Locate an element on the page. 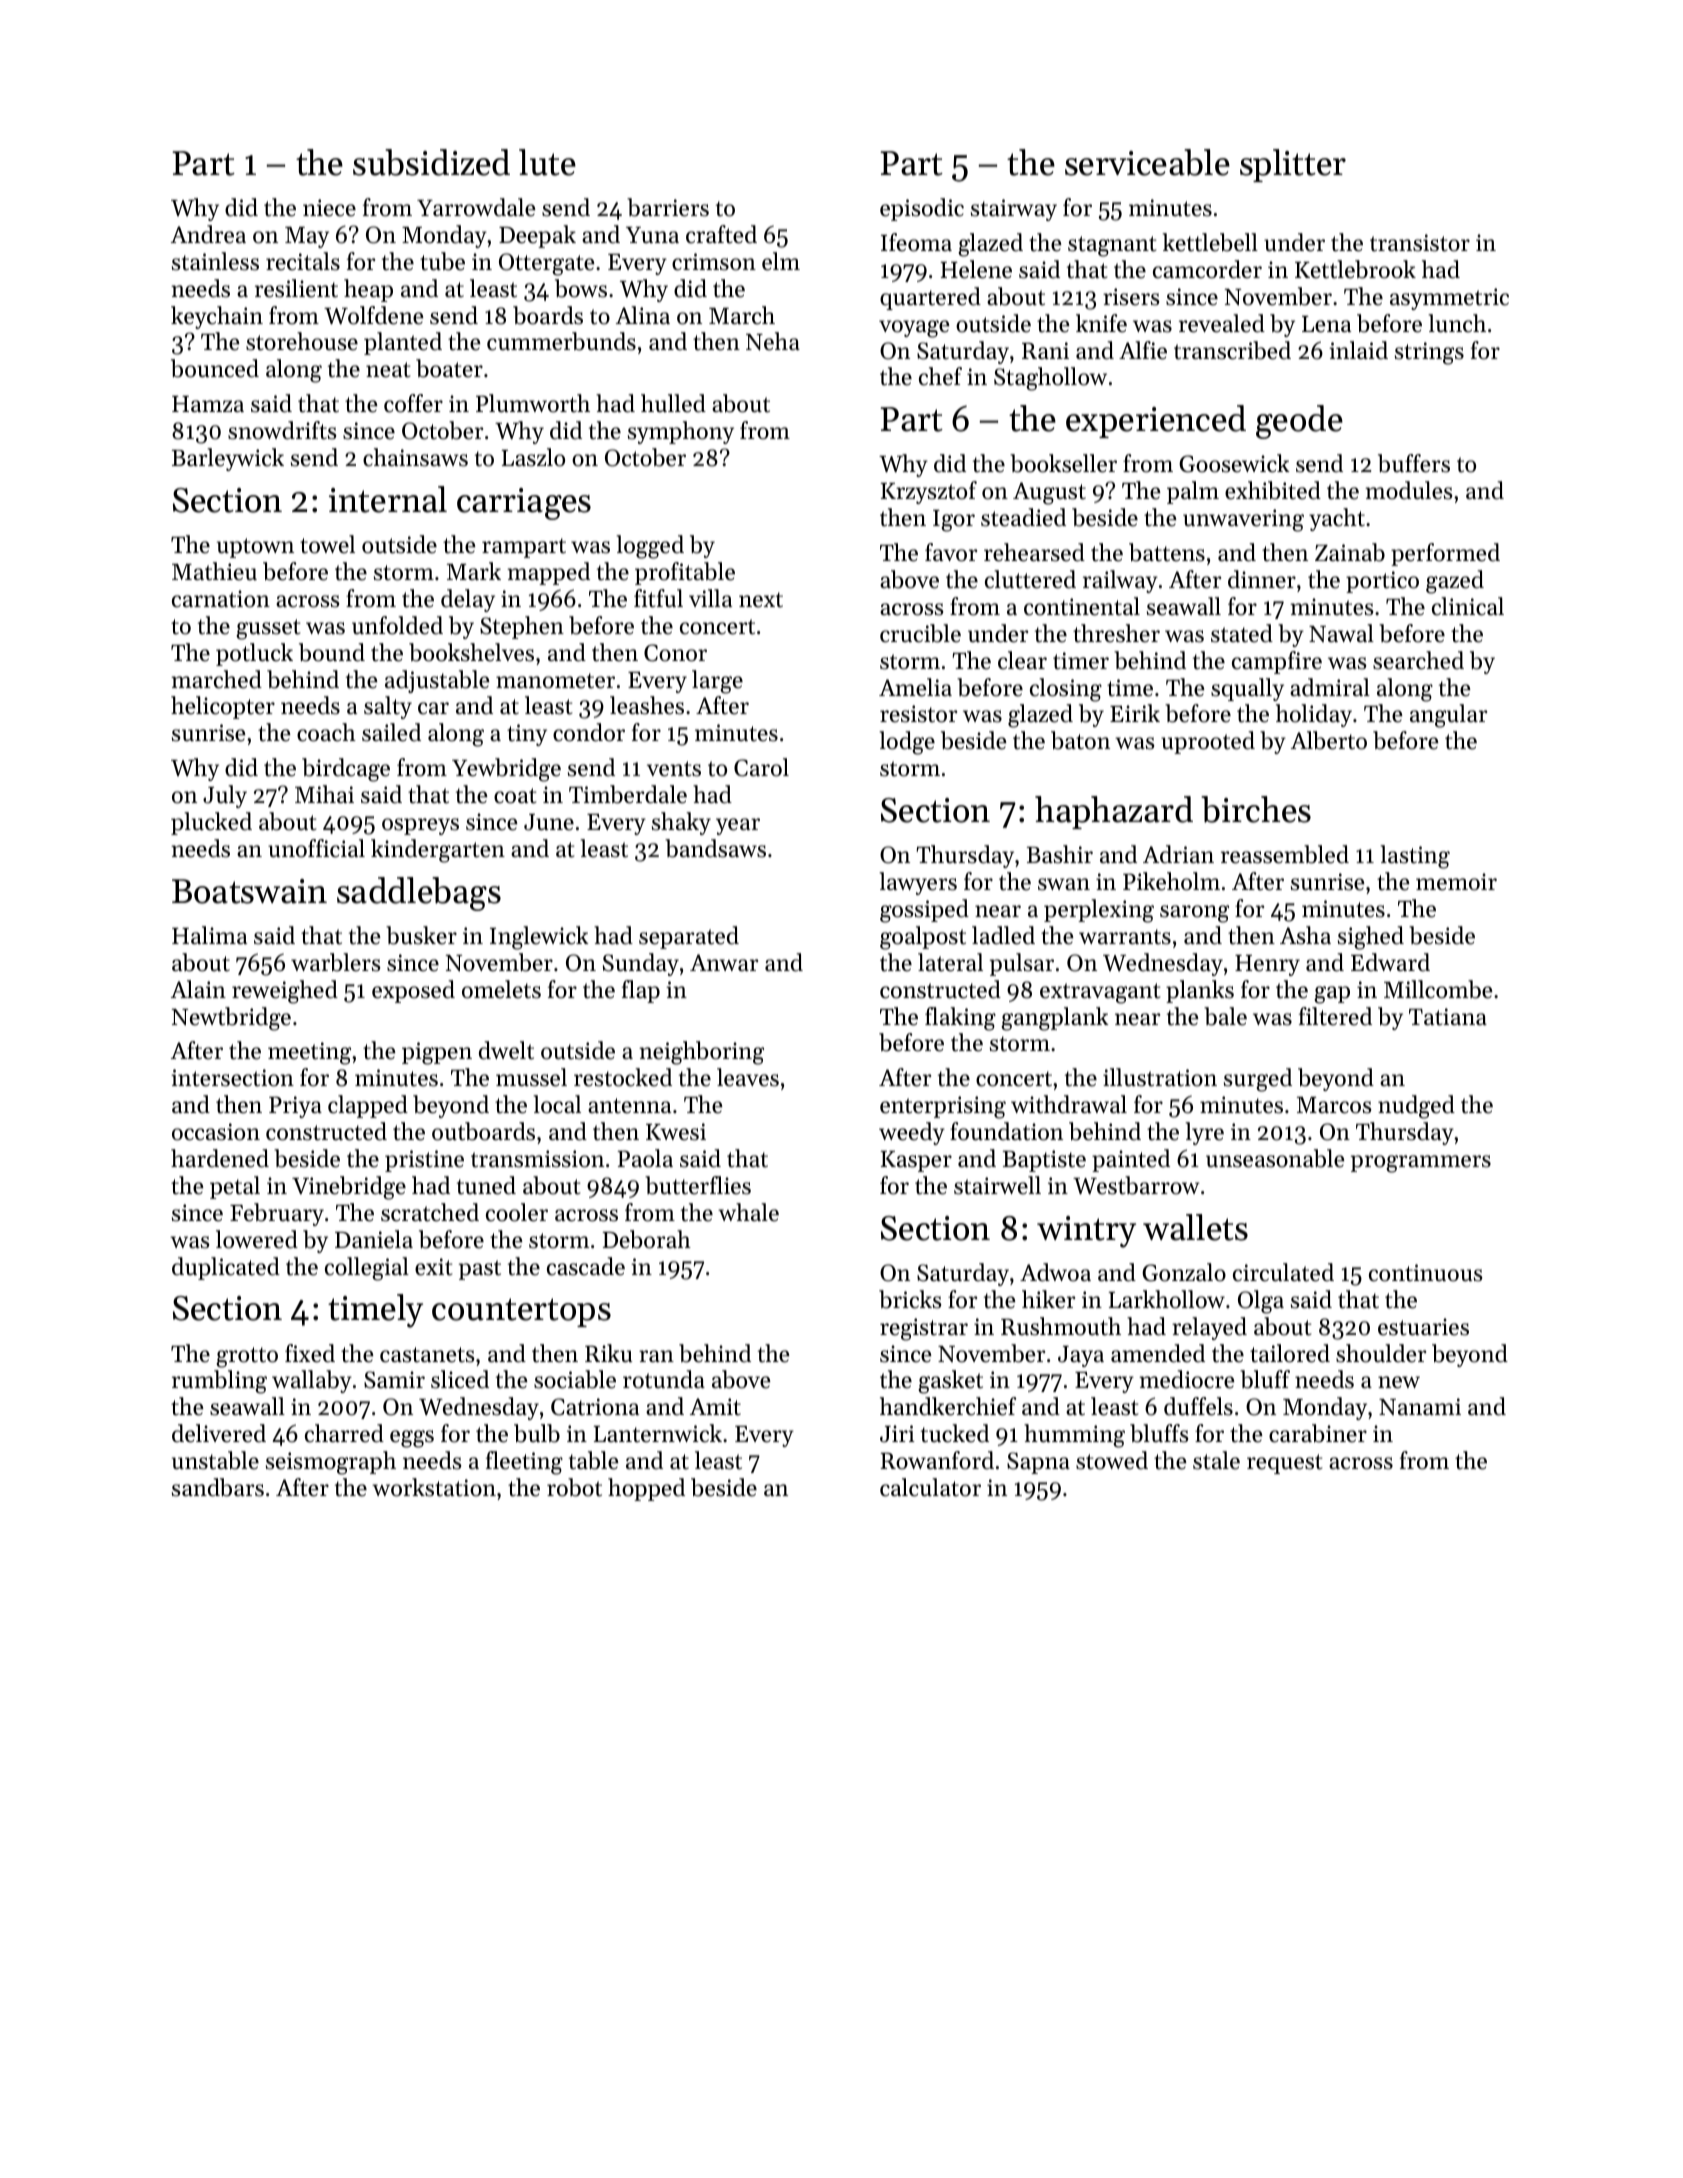 The width and height of the image is (1683, 2178). Jiri is located at coordinates (897, 1434).
